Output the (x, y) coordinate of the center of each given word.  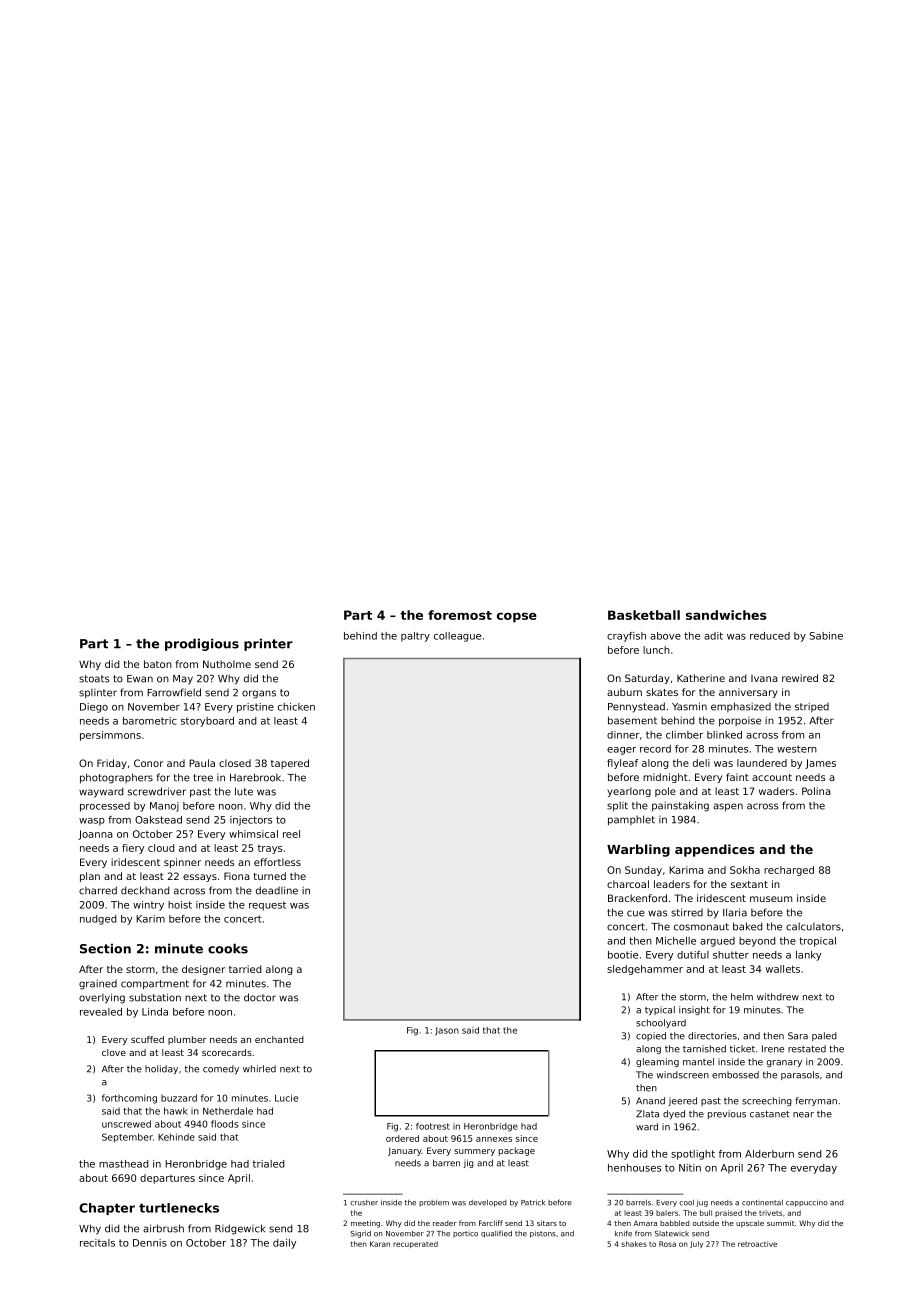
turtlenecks (179, 1208)
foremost (460, 615)
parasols (800, 1075)
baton (158, 664)
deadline (277, 890)
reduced (770, 636)
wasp (92, 822)
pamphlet (631, 820)
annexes (494, 1139)
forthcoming (129, 1099)
